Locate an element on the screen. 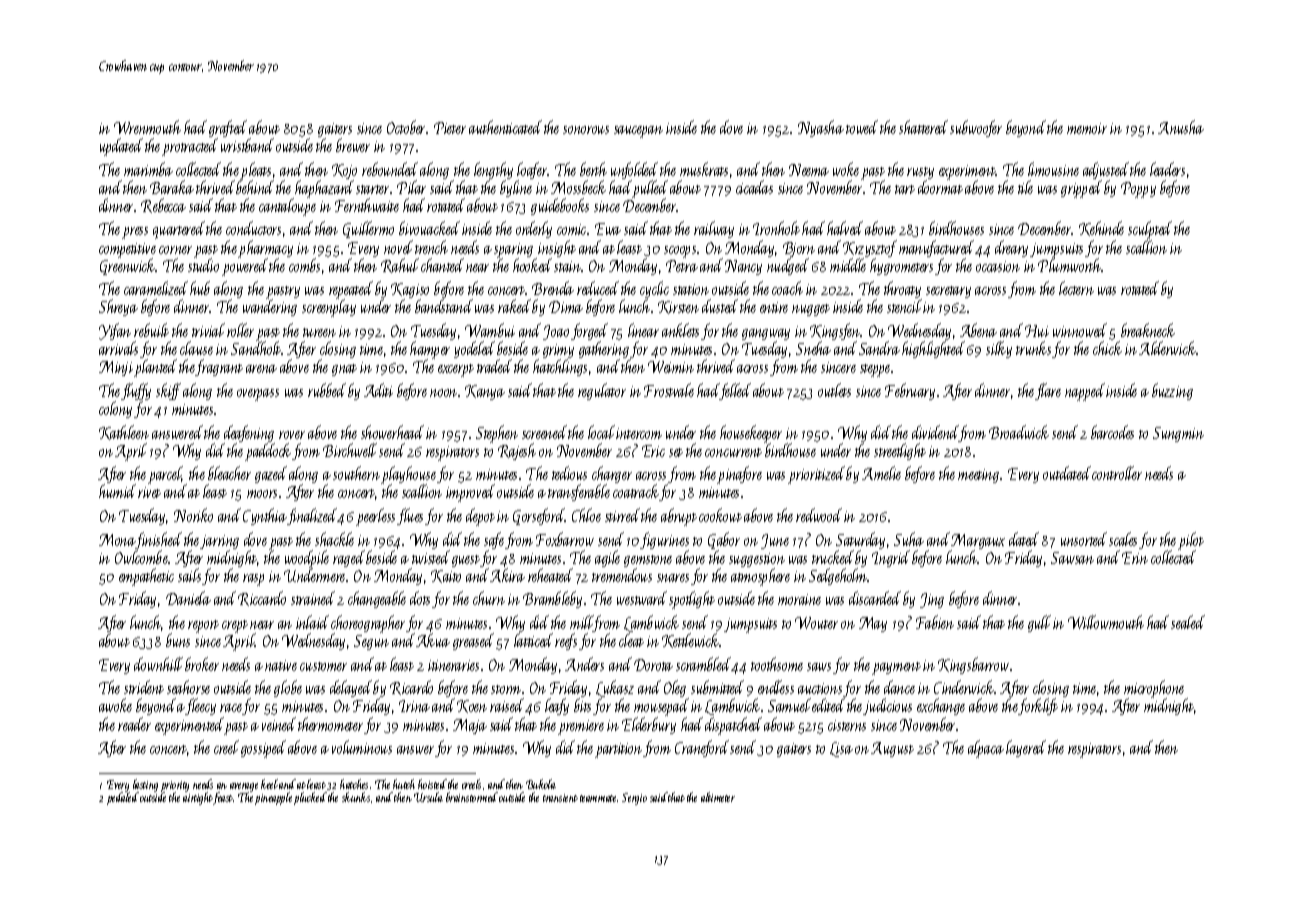  Wrenmouth is located at coordinates (147, 127).
